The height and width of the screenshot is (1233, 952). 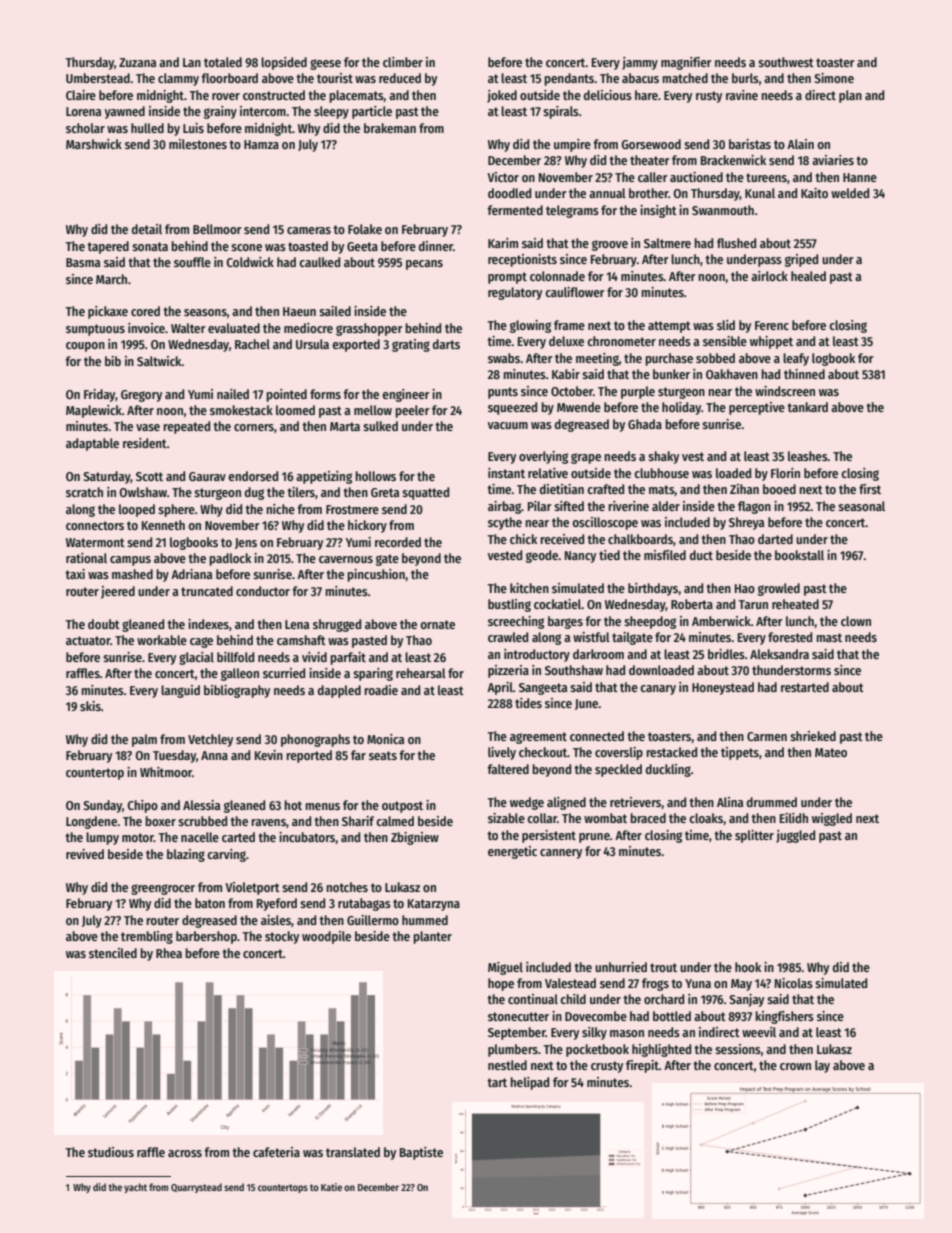 I want to click on invoice, so click(x=146, y=328).
